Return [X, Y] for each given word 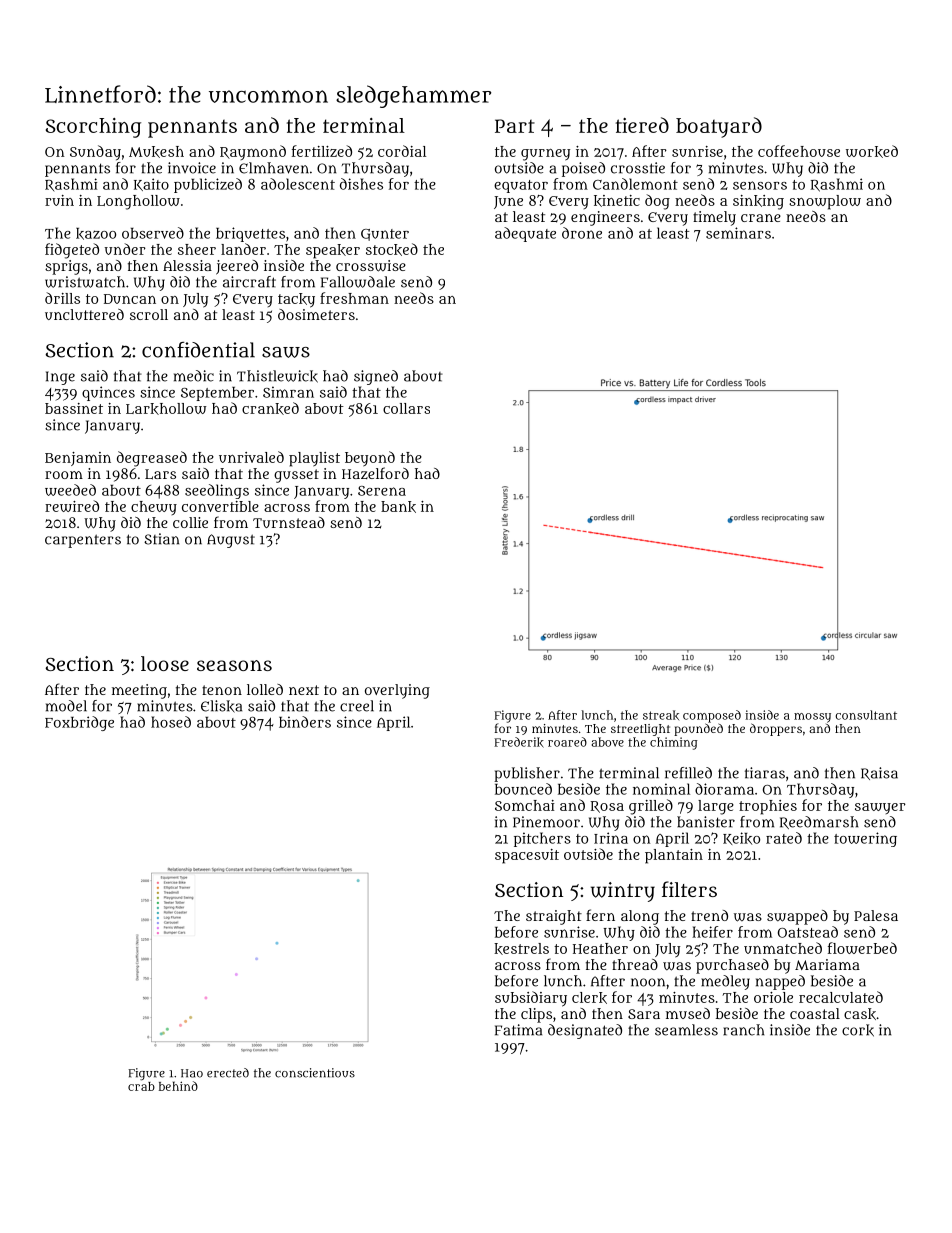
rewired [72, 506]
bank [398, 507]
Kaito [151, 184]
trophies [768, 807]
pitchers [542, 839]
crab [141, 1086]
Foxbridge [79, 723]
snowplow [825, 202]
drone [582, 233]
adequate [525, 234]
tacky [296, 300]
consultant [866, 715]
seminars [738, 233]
